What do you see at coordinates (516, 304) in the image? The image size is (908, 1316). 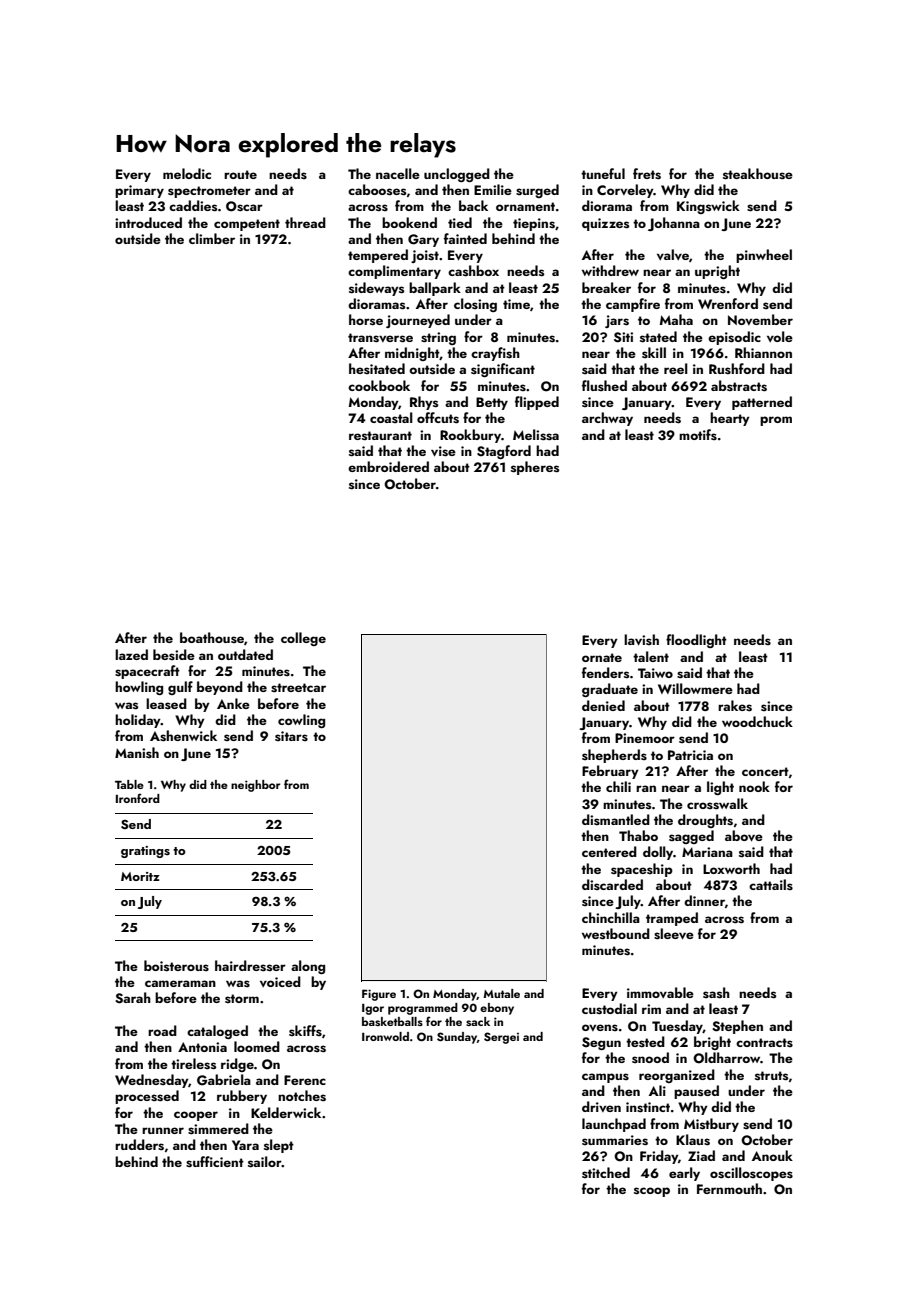 I see `time` at bounding box center [516, 304].
